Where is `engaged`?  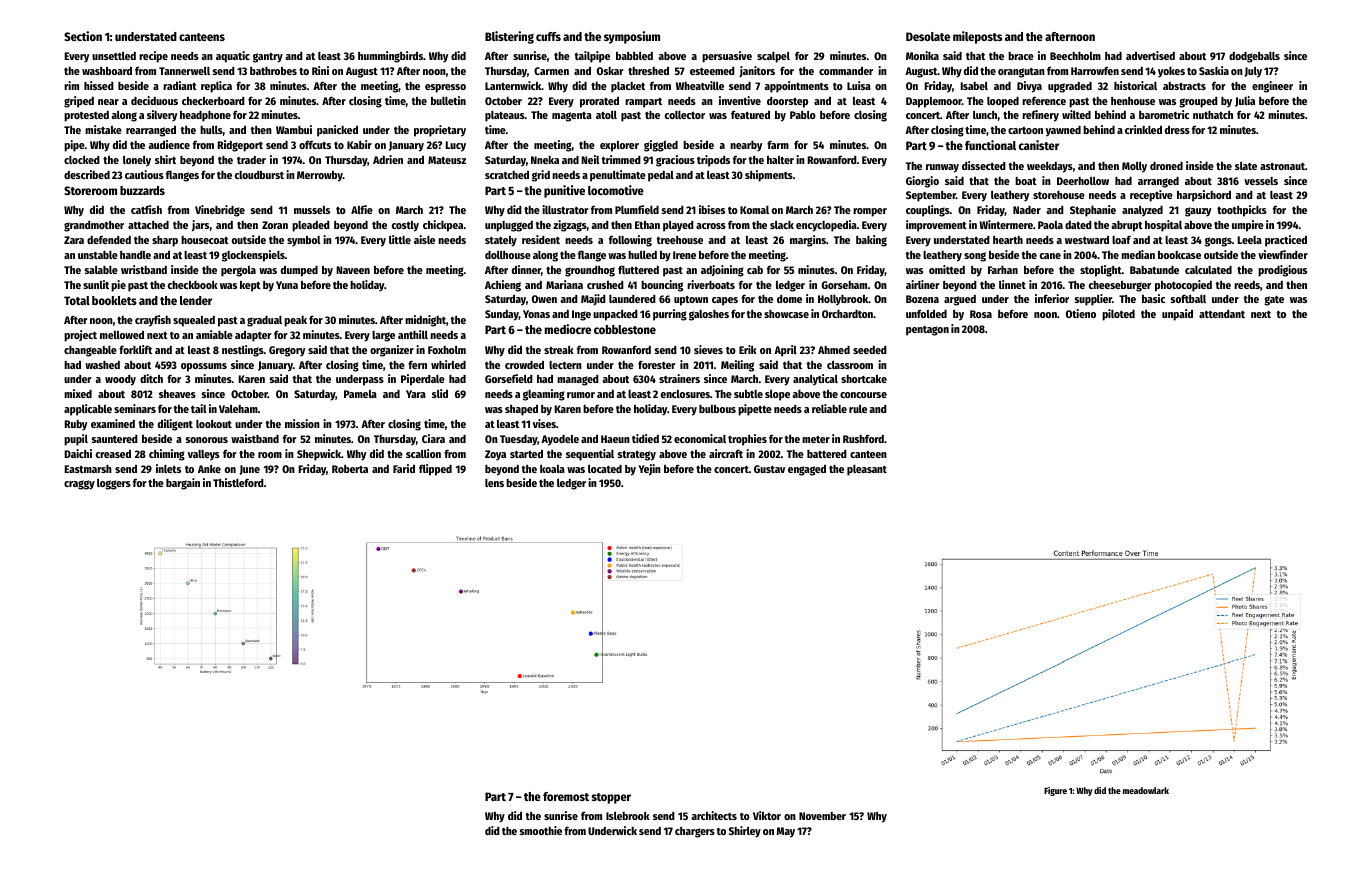 engaged is located at coordinates (807, 470).
